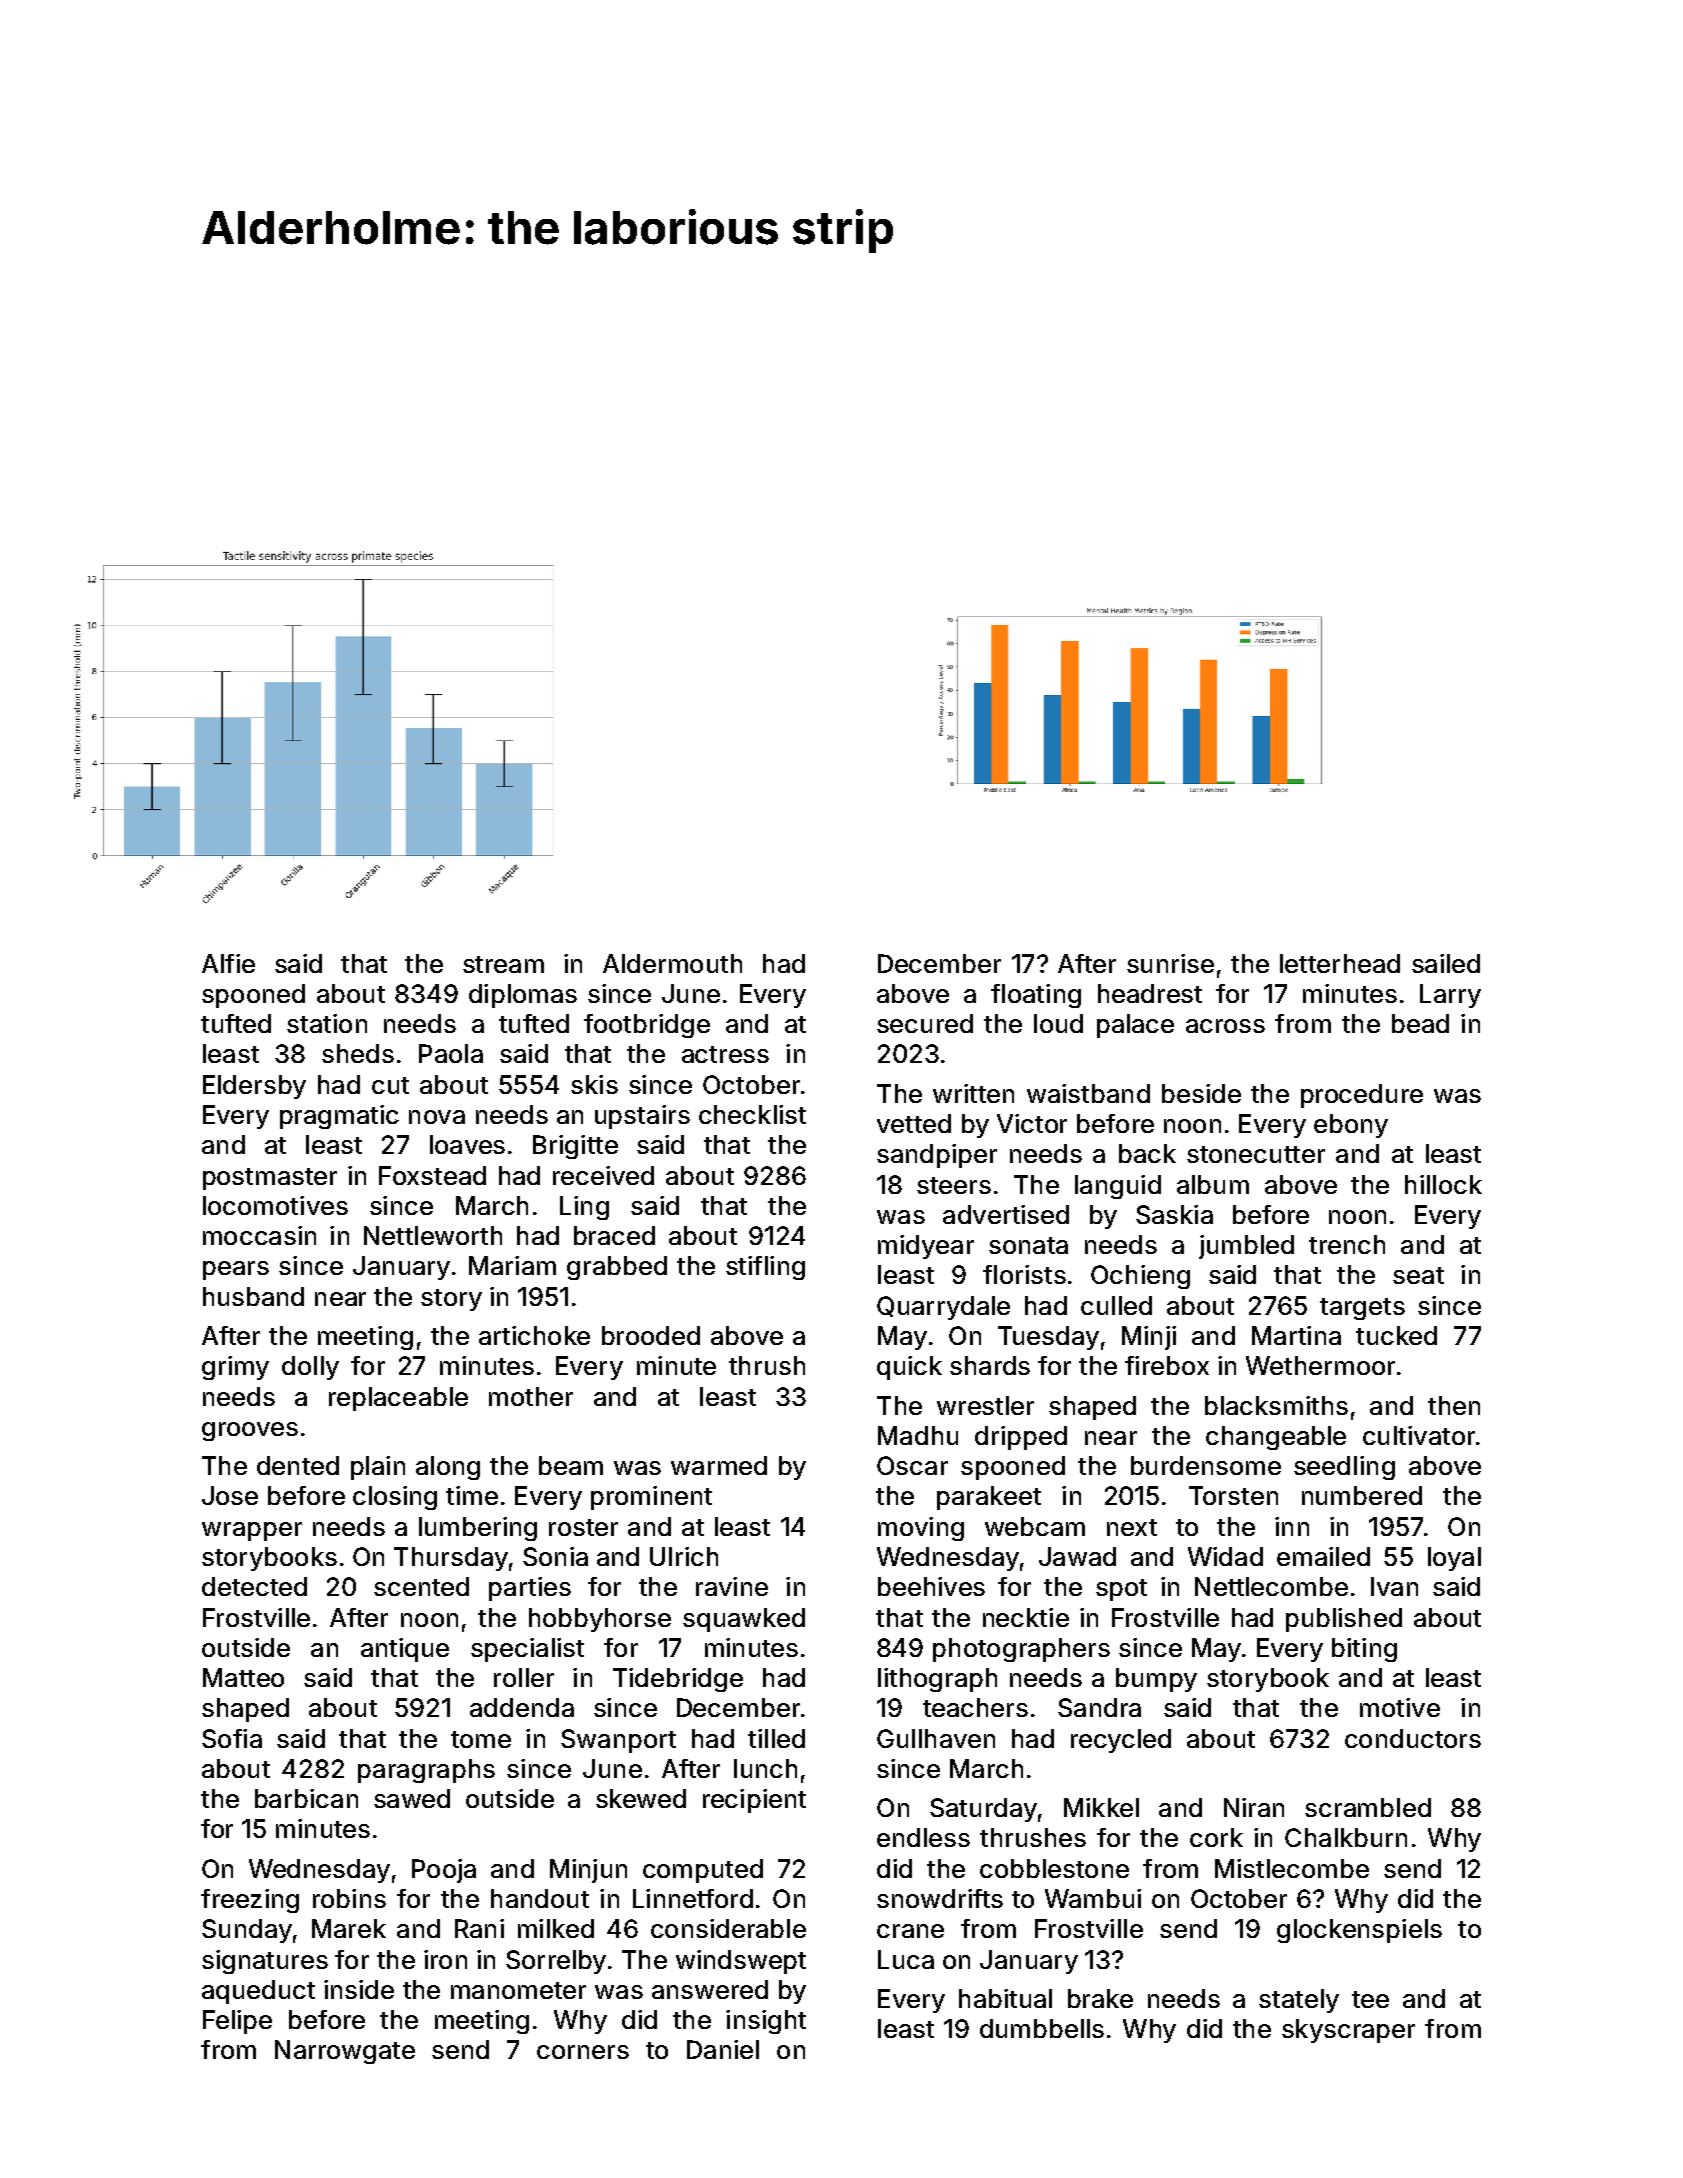  What do you see at coordinates (237, 2022) in the screenshot?
I see `Felipe` at bounding box center [237, 2022].
